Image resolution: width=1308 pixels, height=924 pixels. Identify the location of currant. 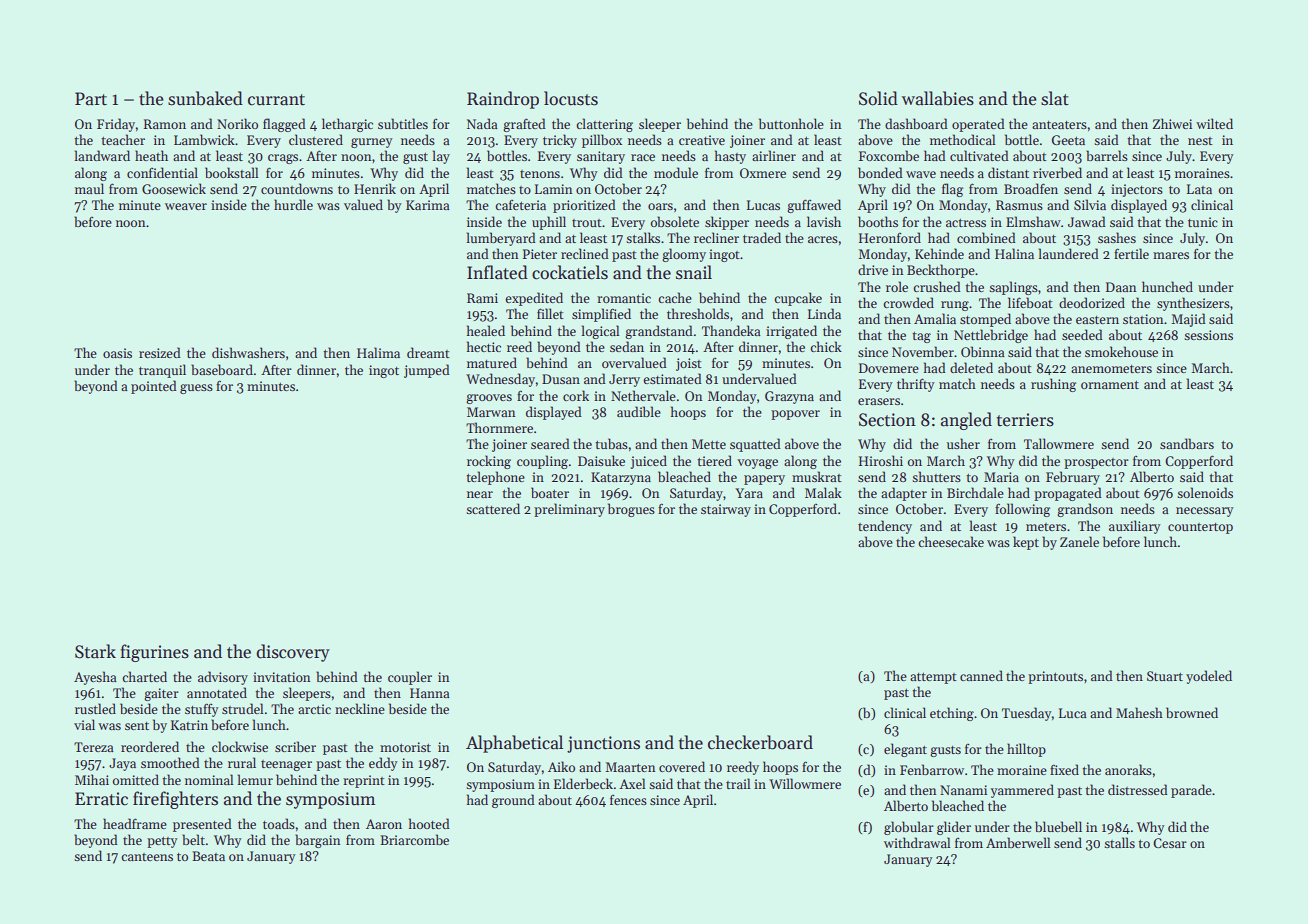
(276, 100).
